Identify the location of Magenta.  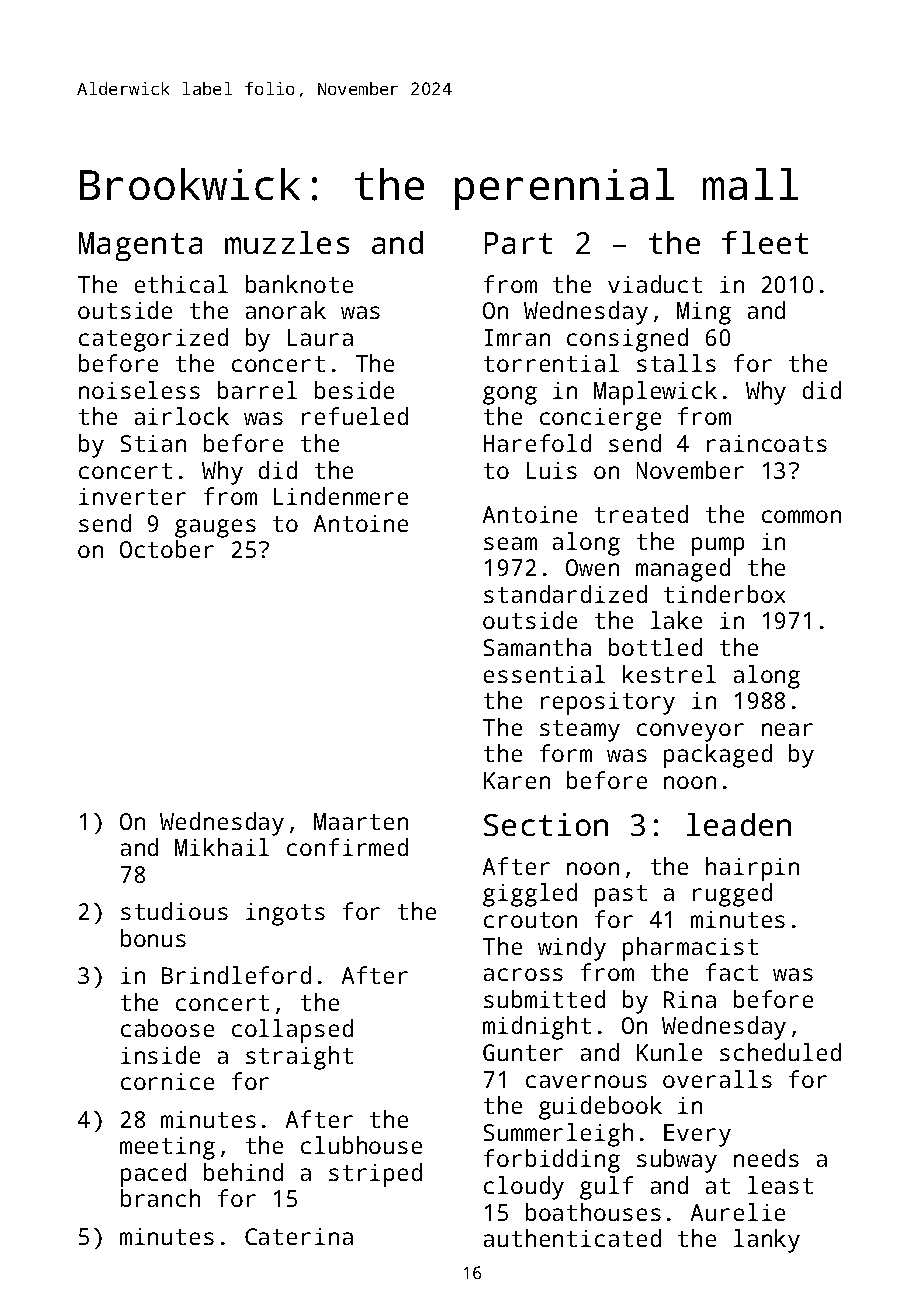
(140, 246).
